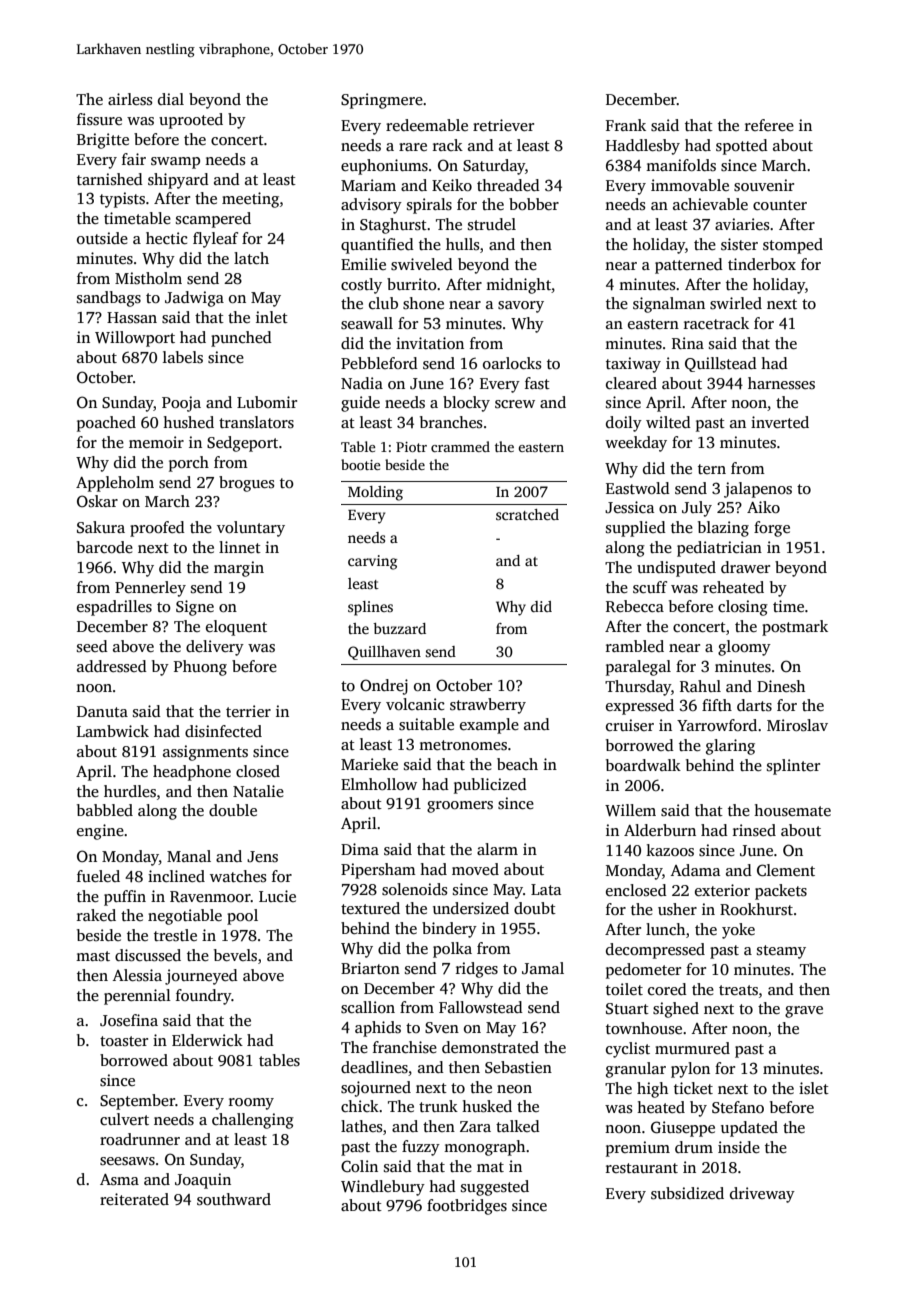 This image has height=1316, width=908. What do you see at coordinates (452, 185) in the image?
I see `Keiko` at bounding box center [452, 185].
